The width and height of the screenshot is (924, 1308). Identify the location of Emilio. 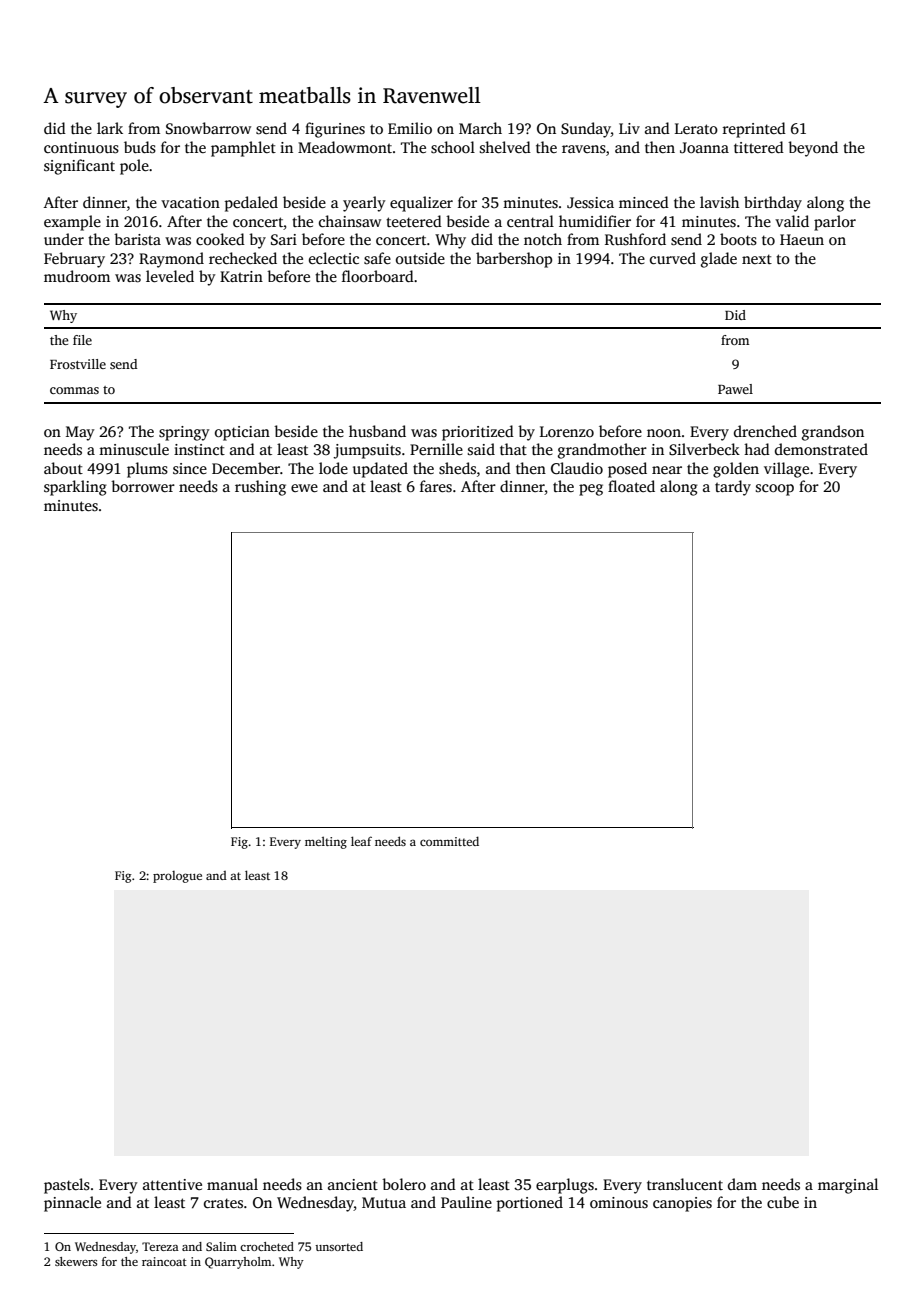
(410, 128).
